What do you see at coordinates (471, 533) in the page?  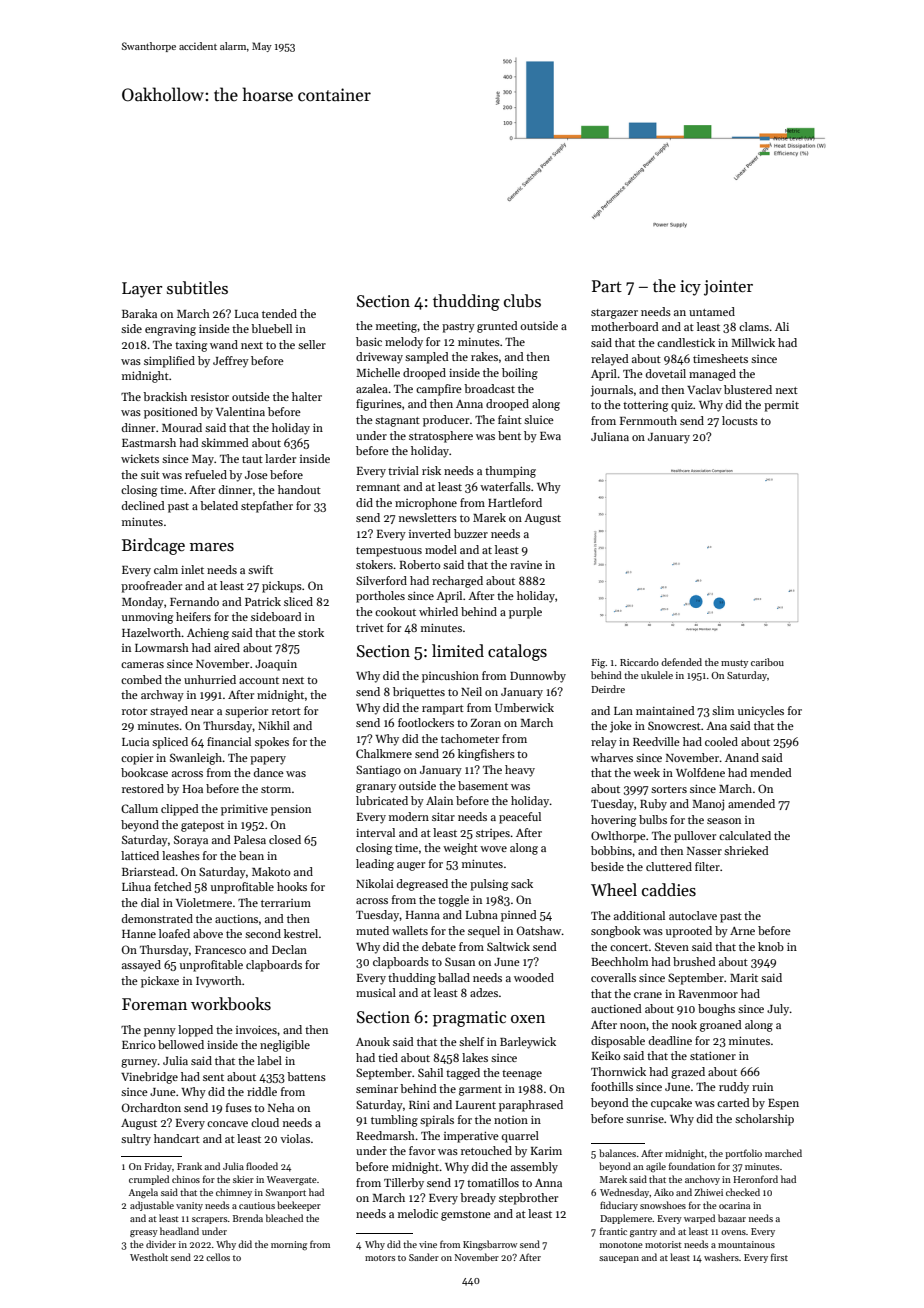 I see `buzzer` at bounding box center [471, 533].
